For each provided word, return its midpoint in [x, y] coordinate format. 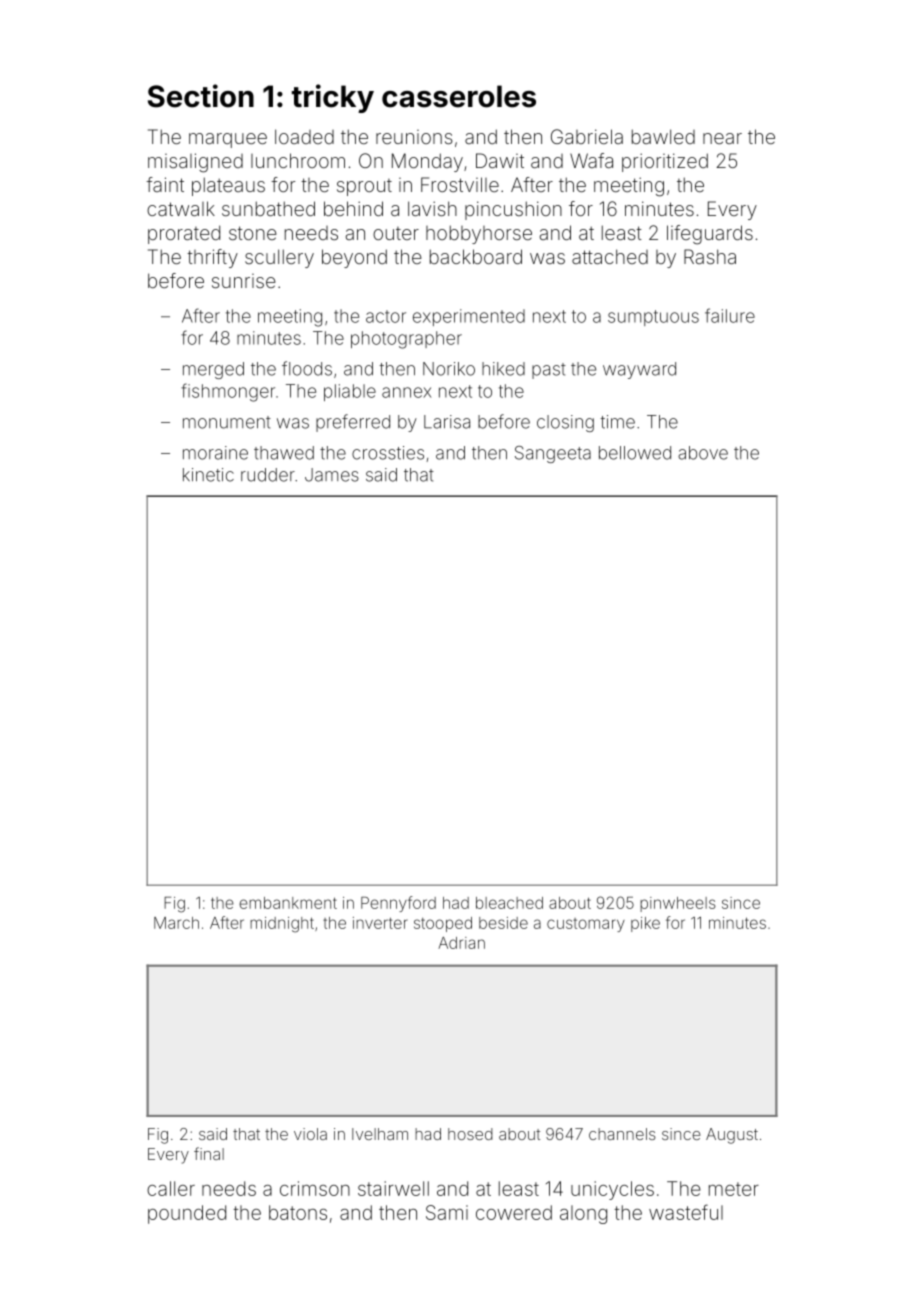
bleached [509, 903]
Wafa [591, 160]
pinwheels [678, 904]
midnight [282, 925]
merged [213, 370]
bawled [663, 136]
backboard [476, 256]
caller [171, 1188]
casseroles [459, 96]
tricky [333, 98]
